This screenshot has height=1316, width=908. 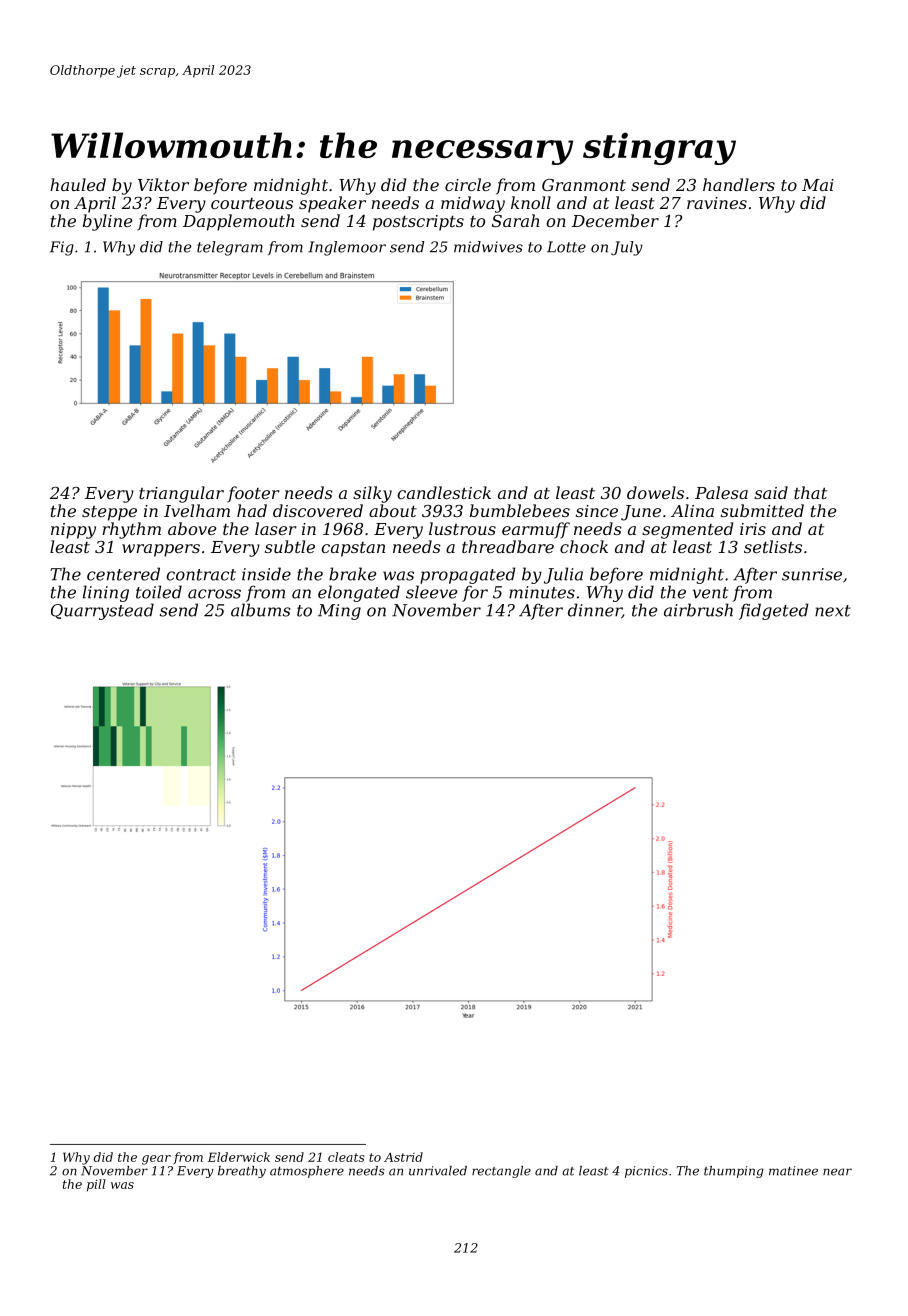 I want to click on that, so click(x=810, y=492).
